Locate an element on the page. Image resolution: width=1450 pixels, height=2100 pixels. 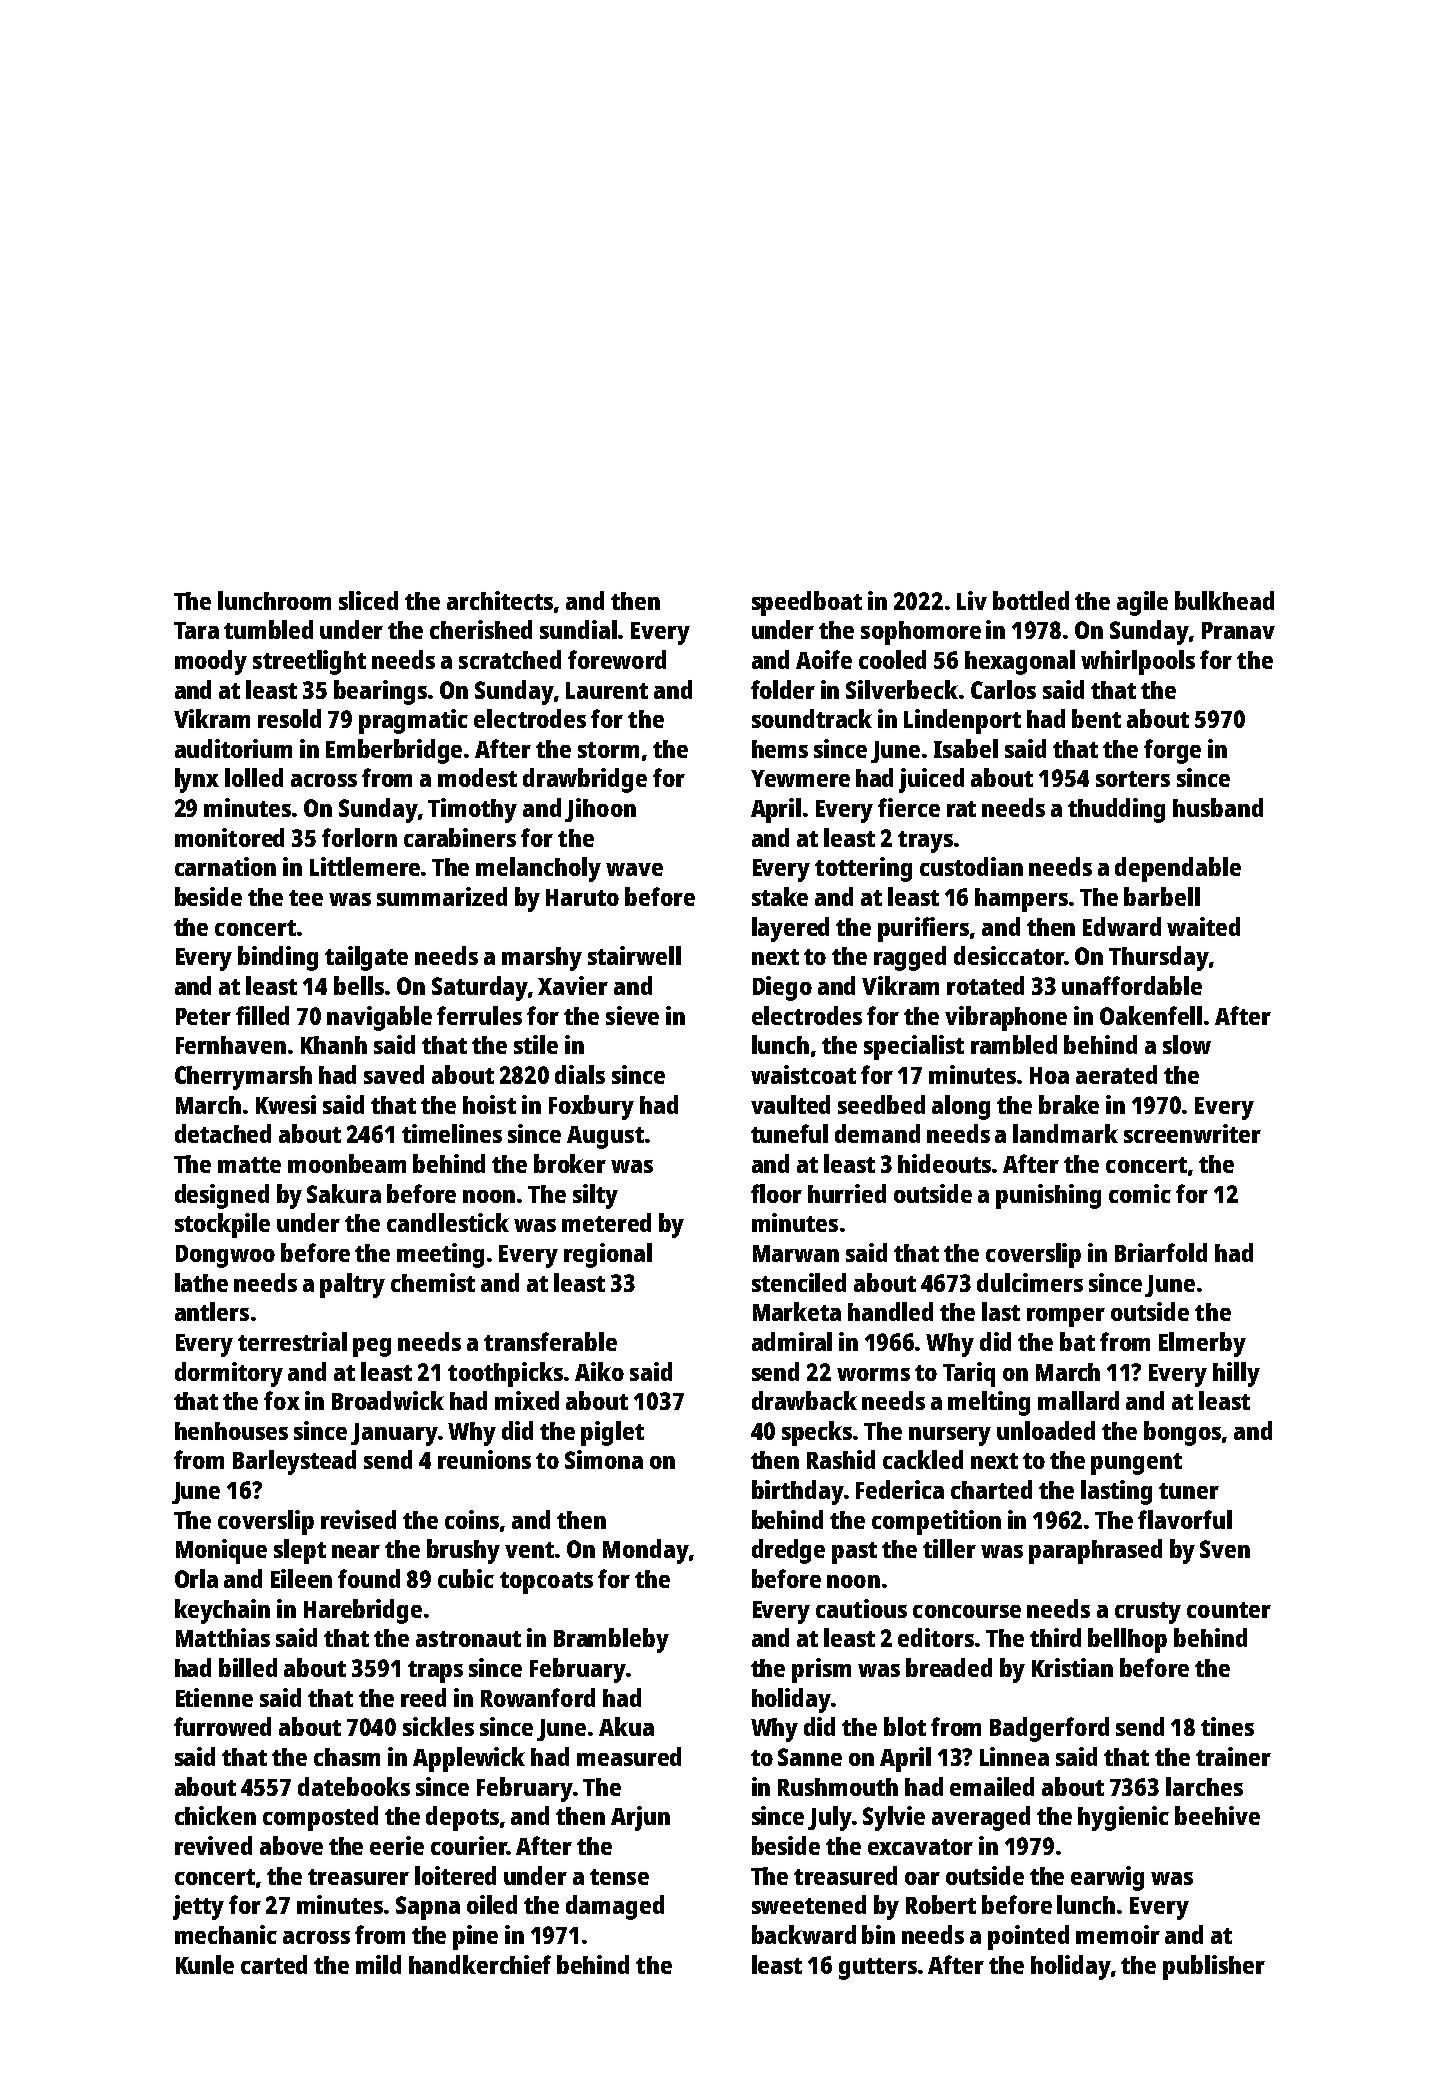
Akua is located at coordinates (626, 1726).
